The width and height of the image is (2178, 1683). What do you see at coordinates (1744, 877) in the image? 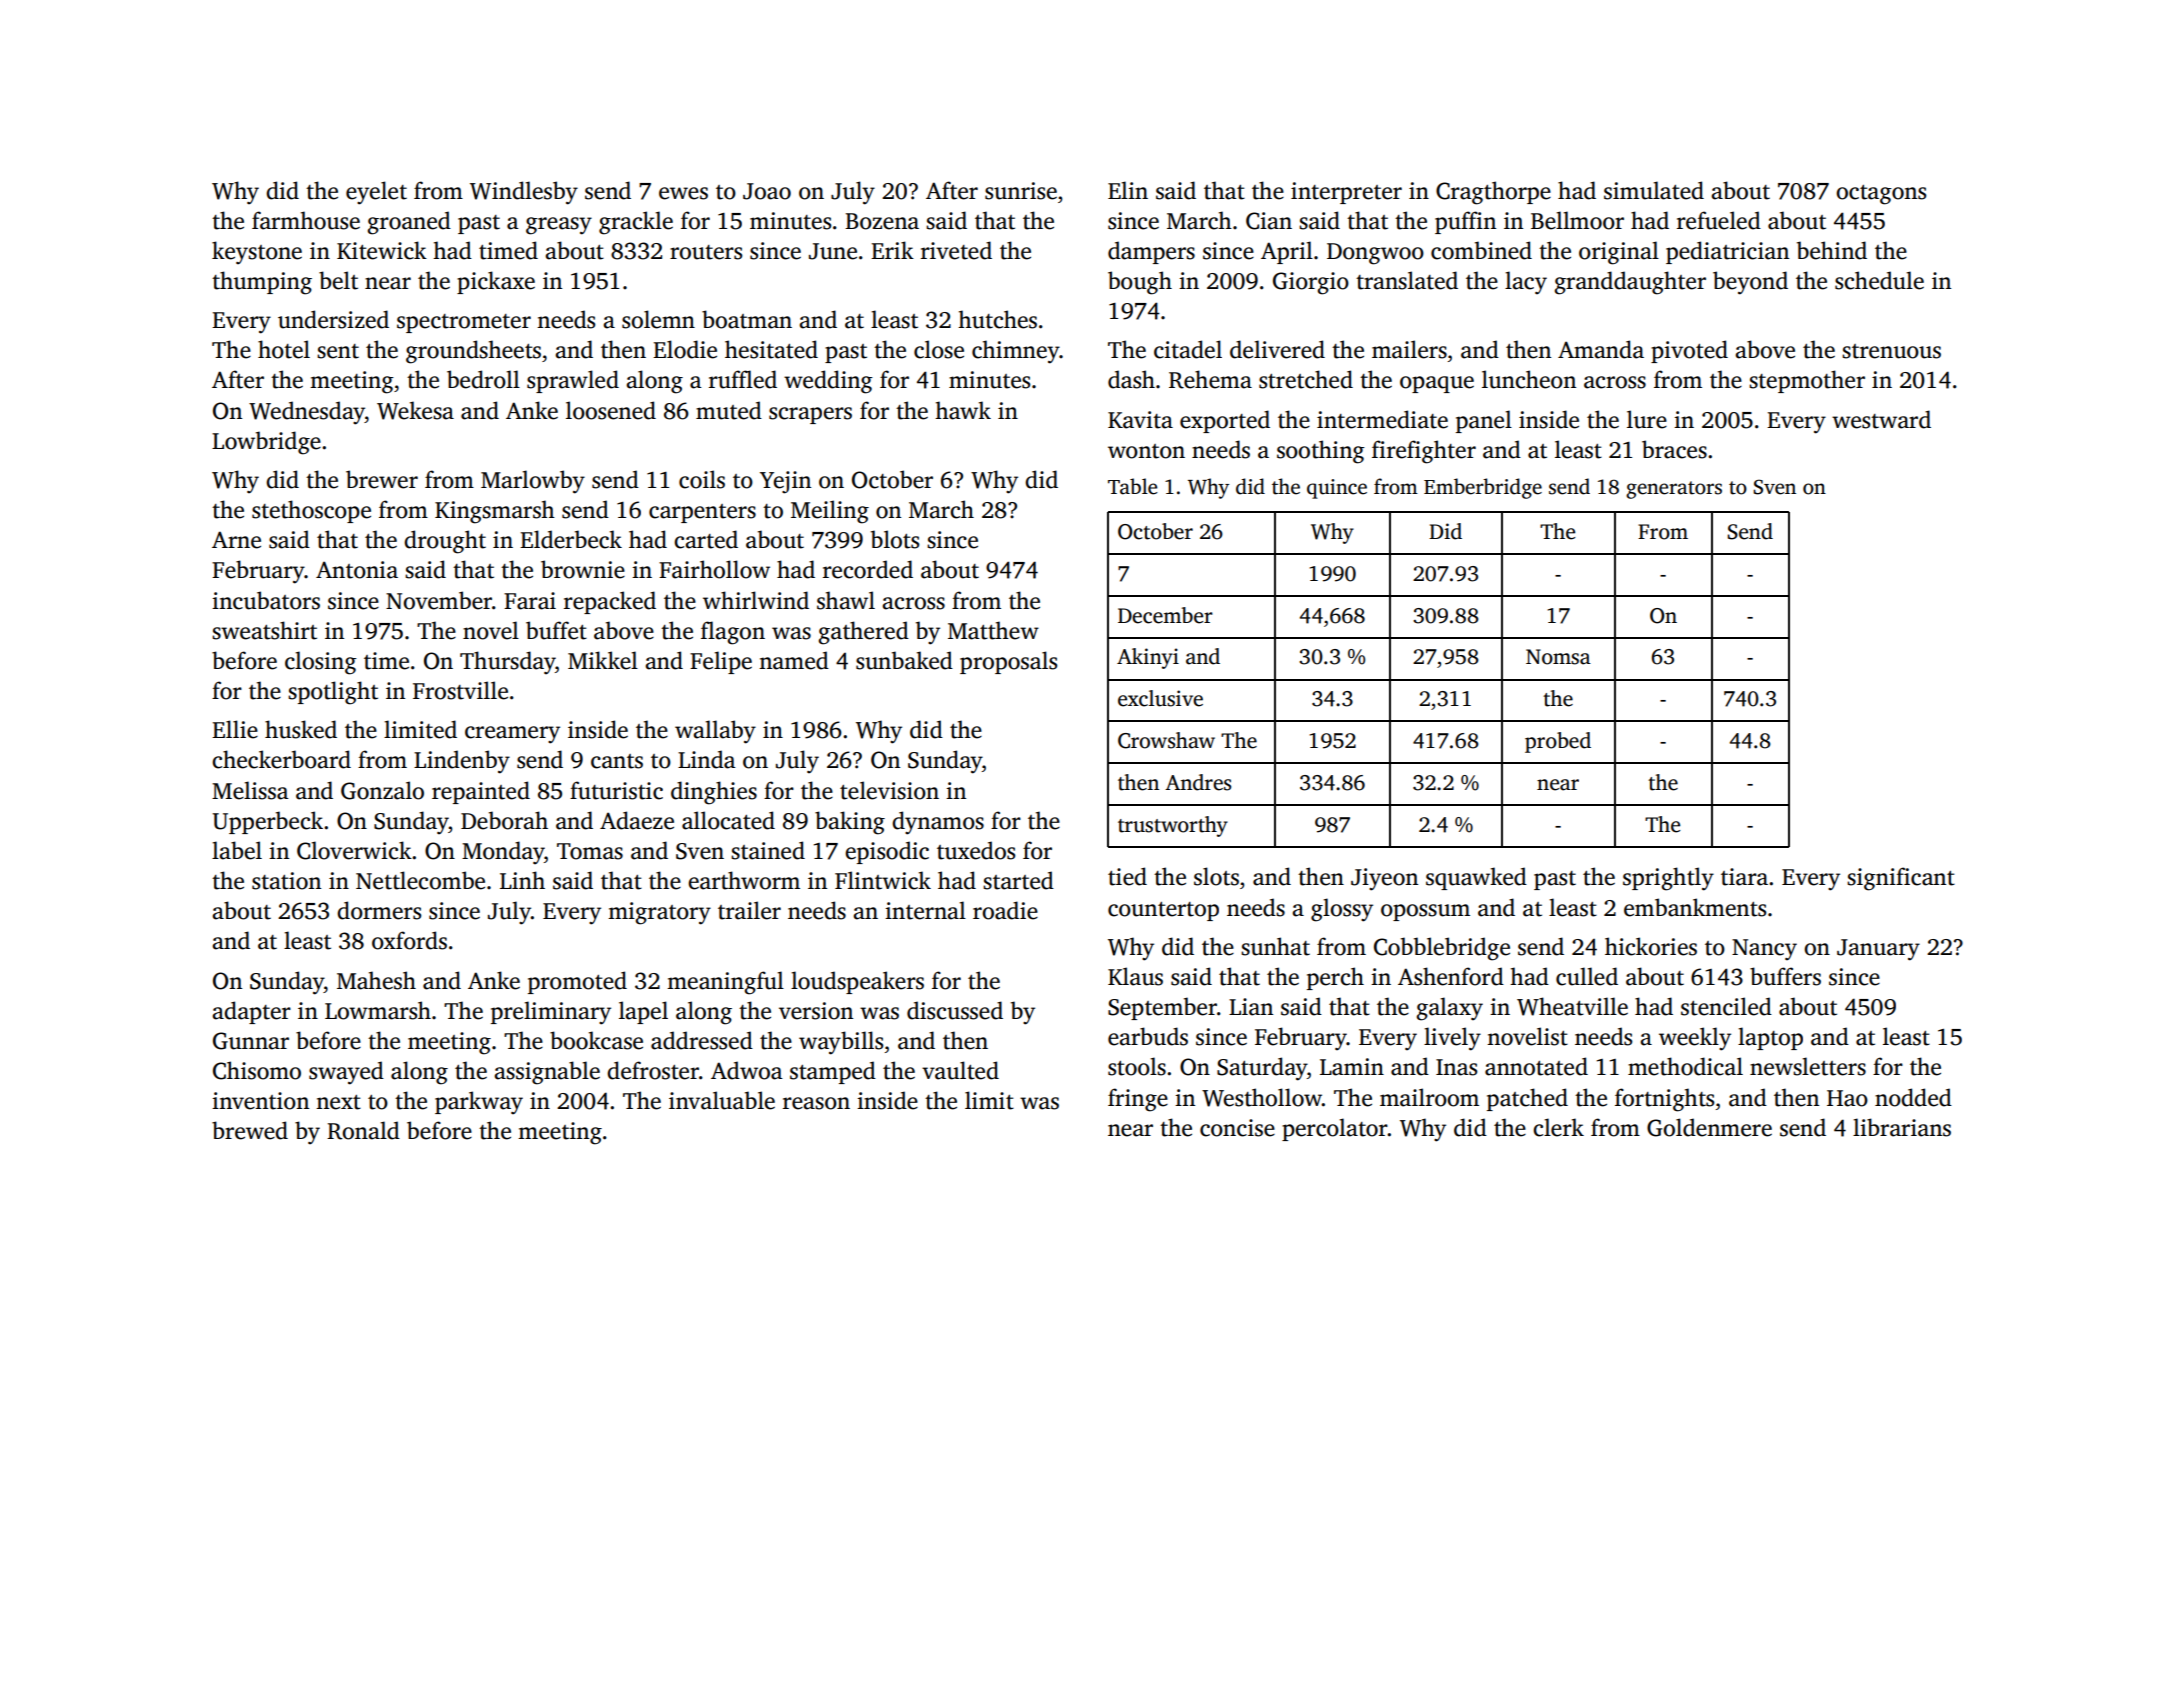
I see `tiara` at bounding box center [1744, 877].
